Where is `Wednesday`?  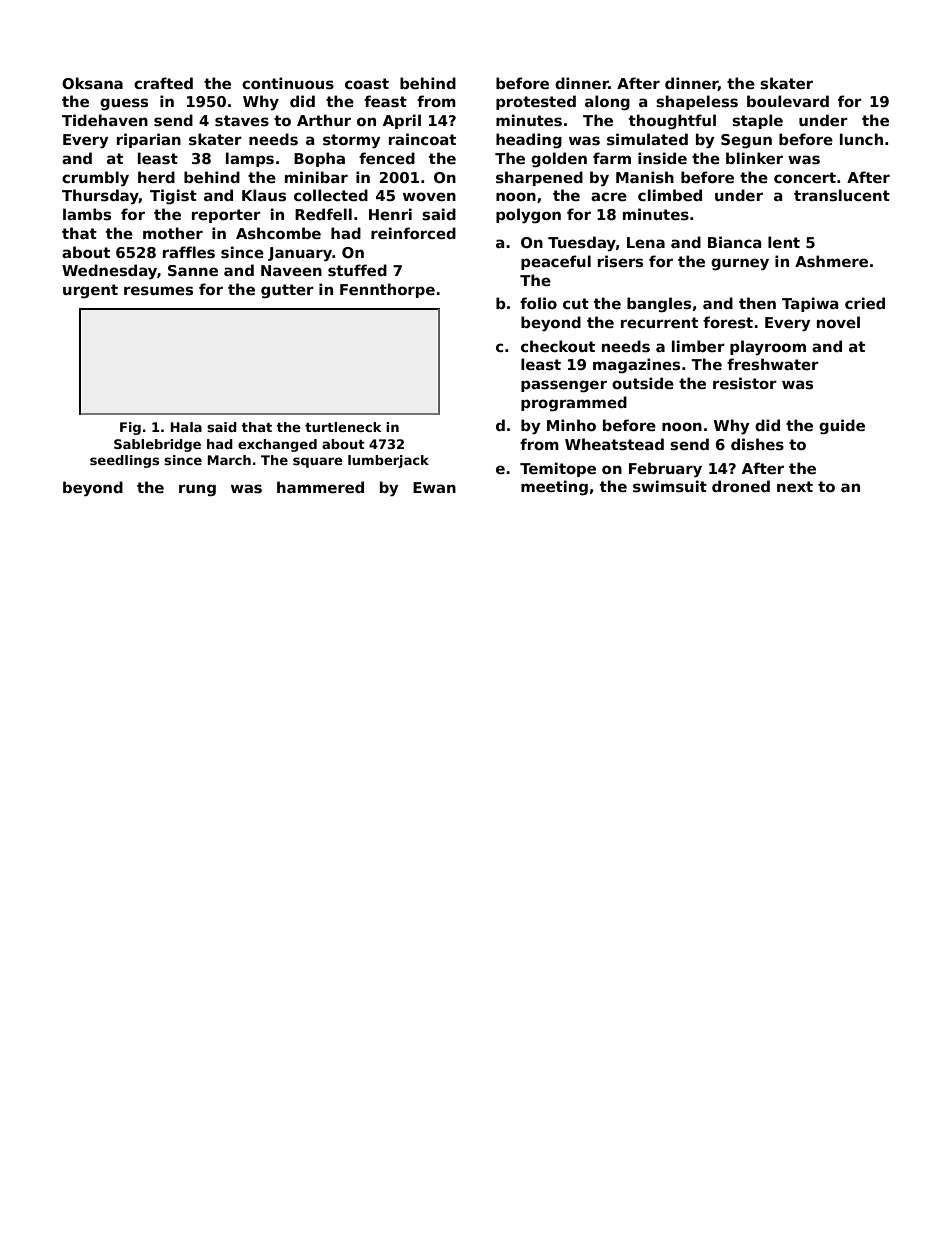
Wednesday is located at coordinates (109, 272).
